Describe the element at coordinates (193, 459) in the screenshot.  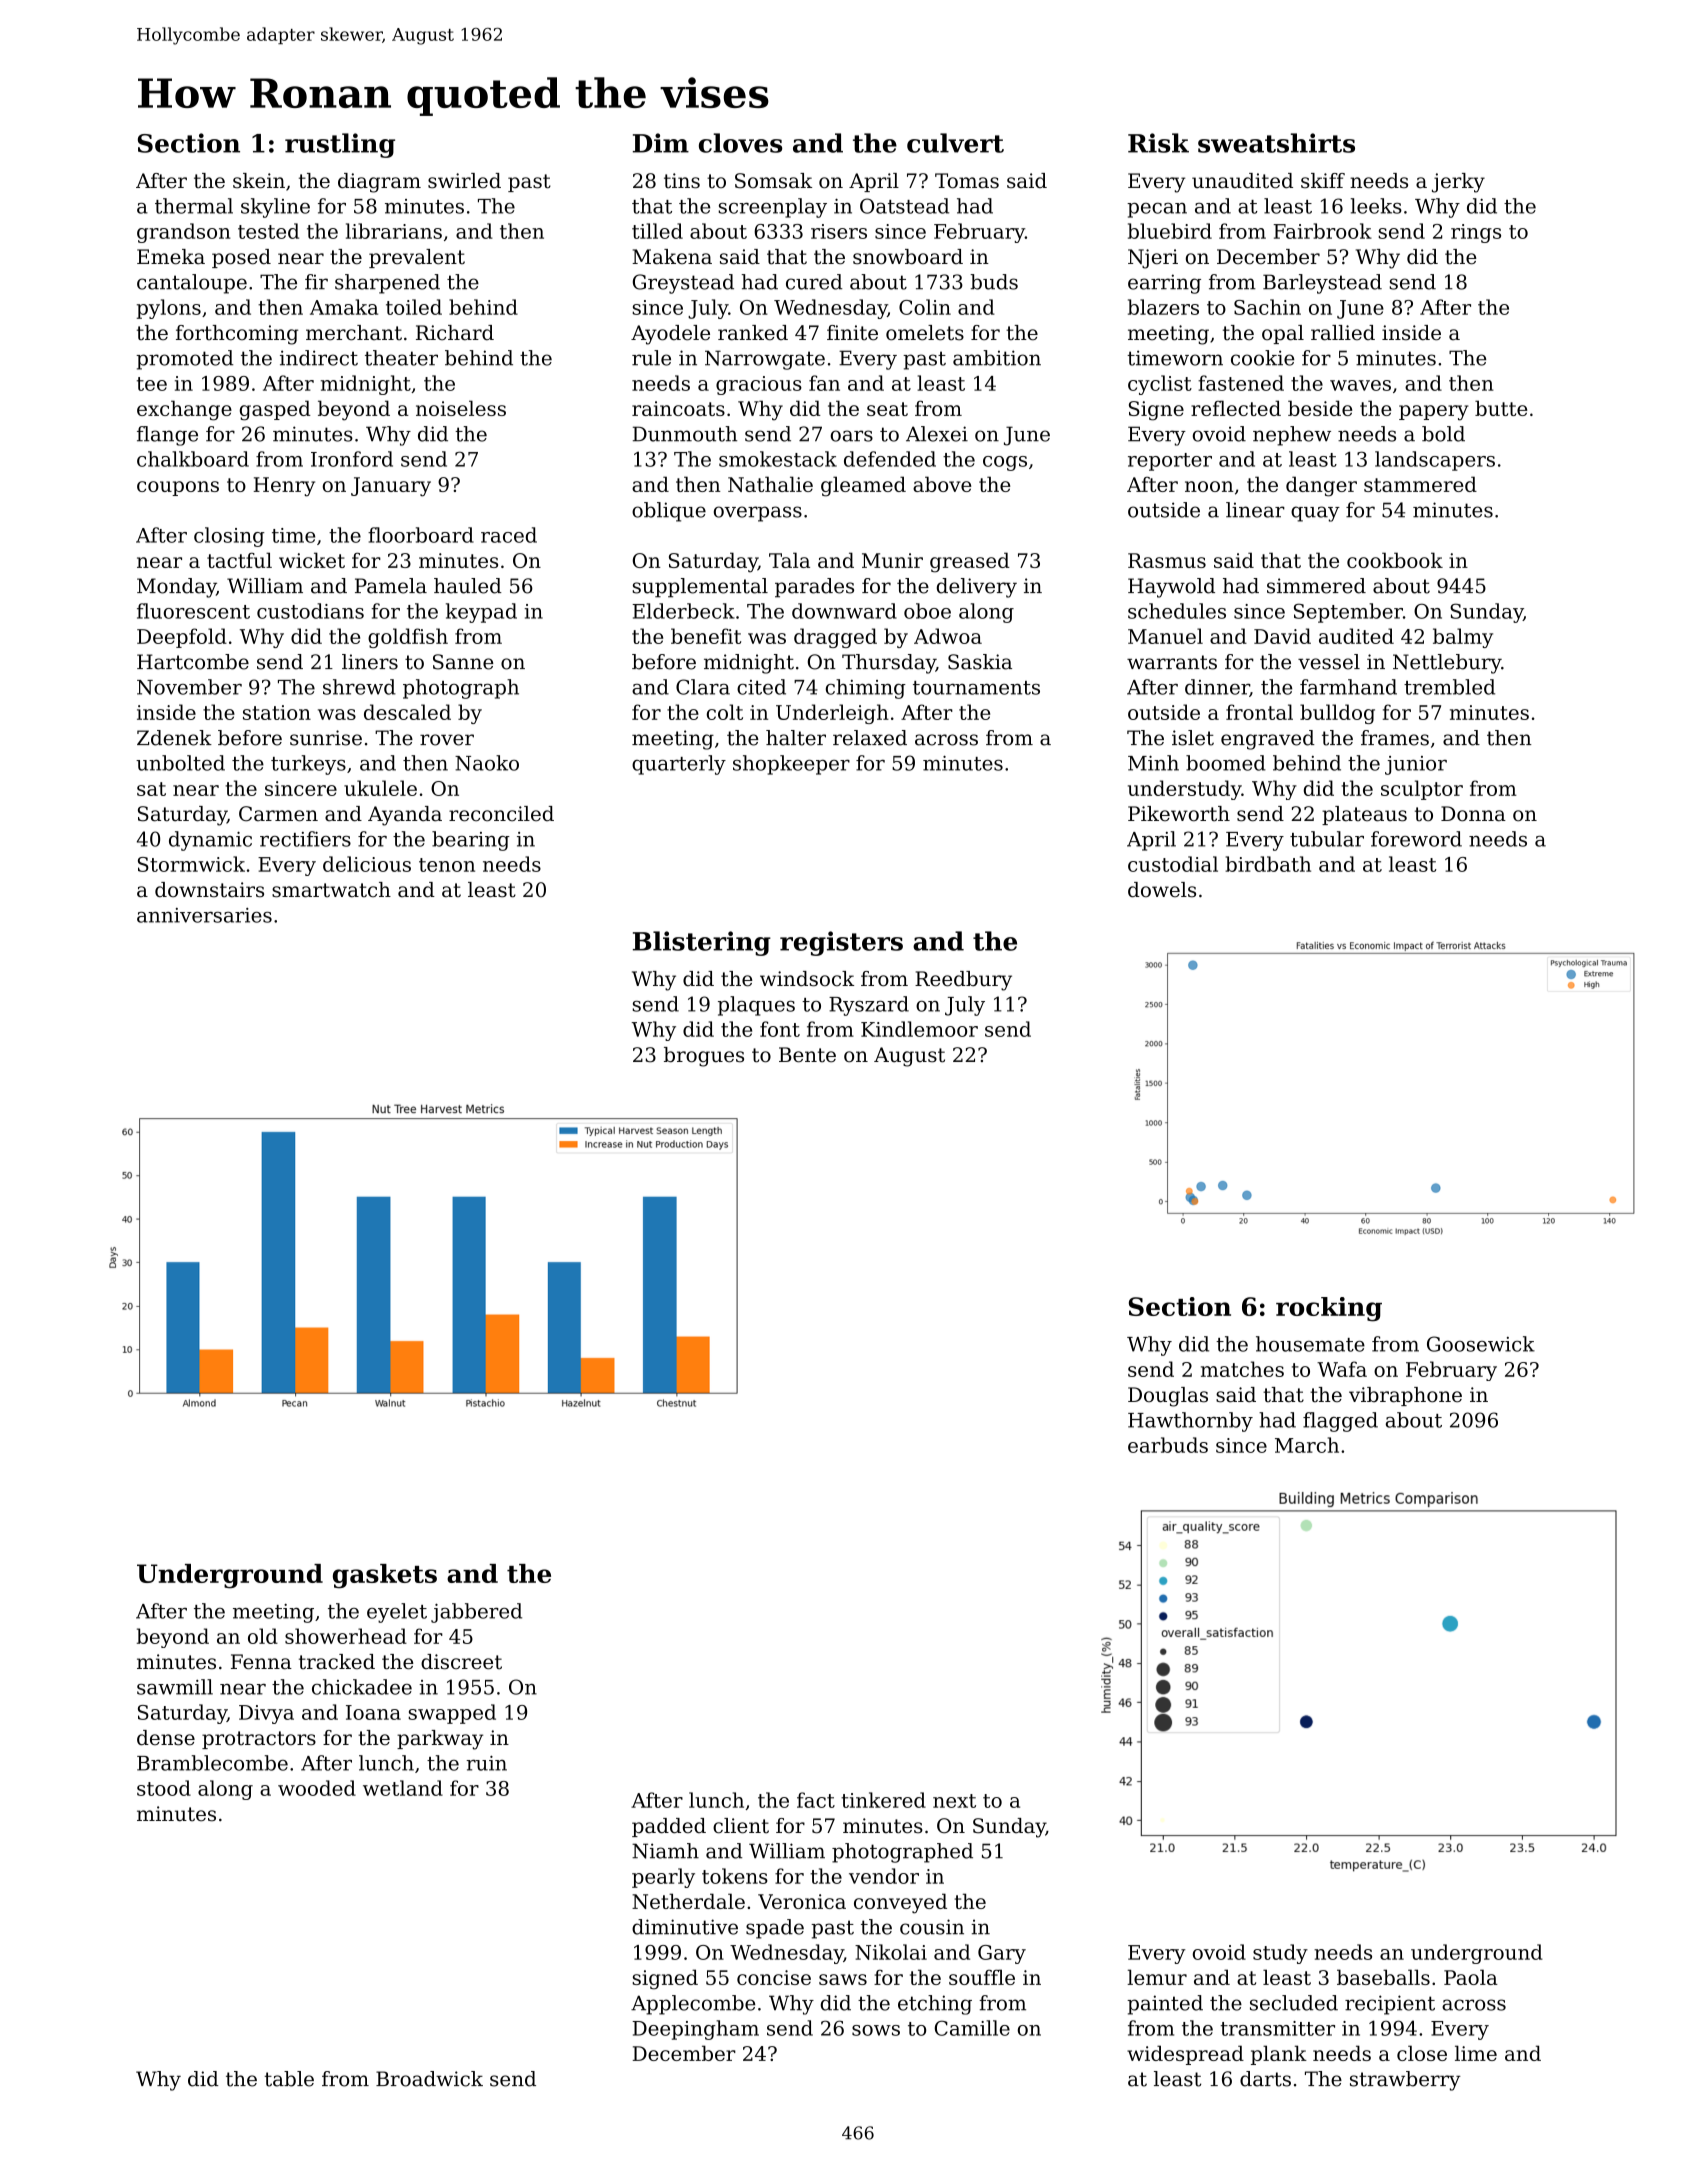
I see `chalkboard` at that location.
